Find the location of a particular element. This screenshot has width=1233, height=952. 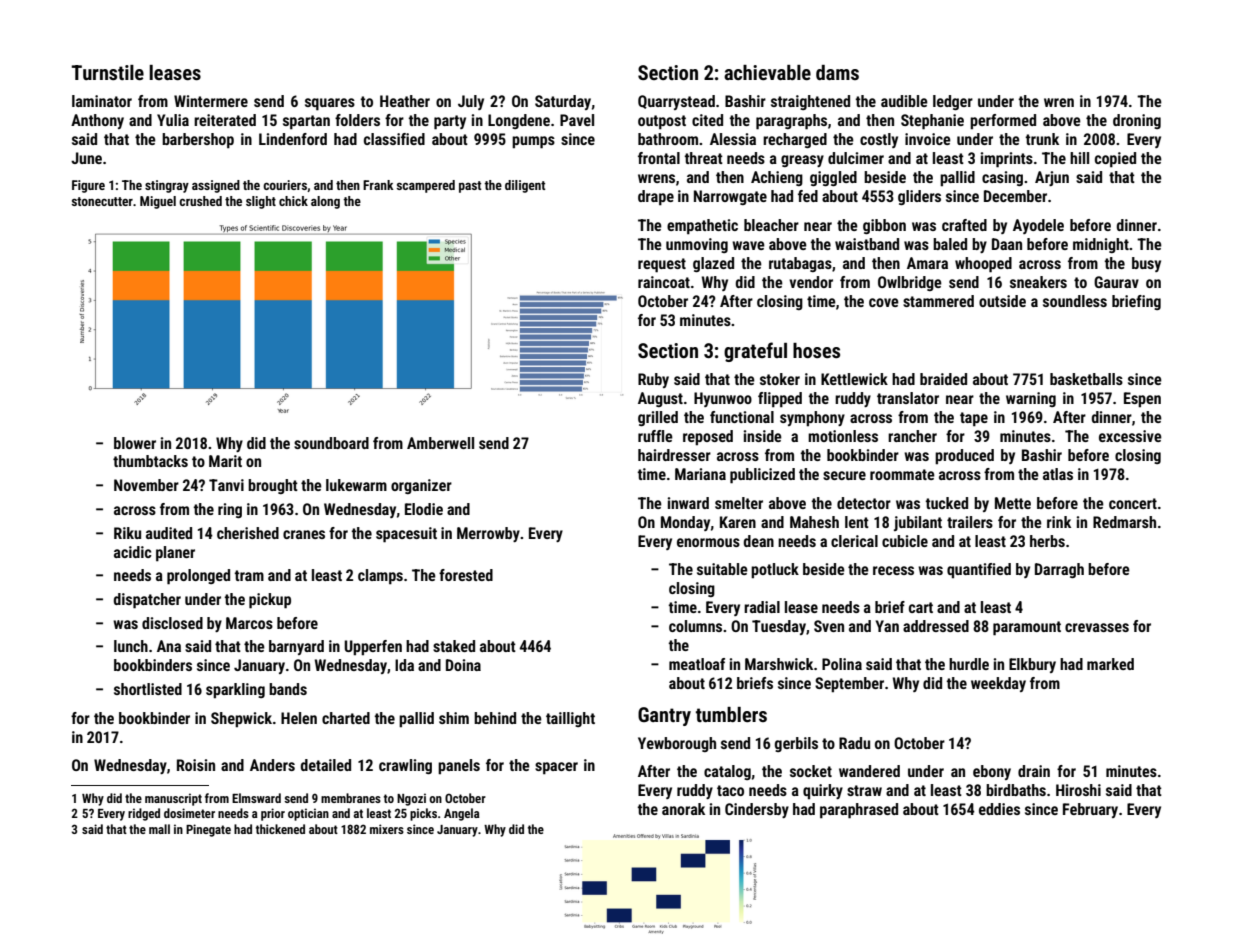

paraphrased is located at coordinates (859, 811).
